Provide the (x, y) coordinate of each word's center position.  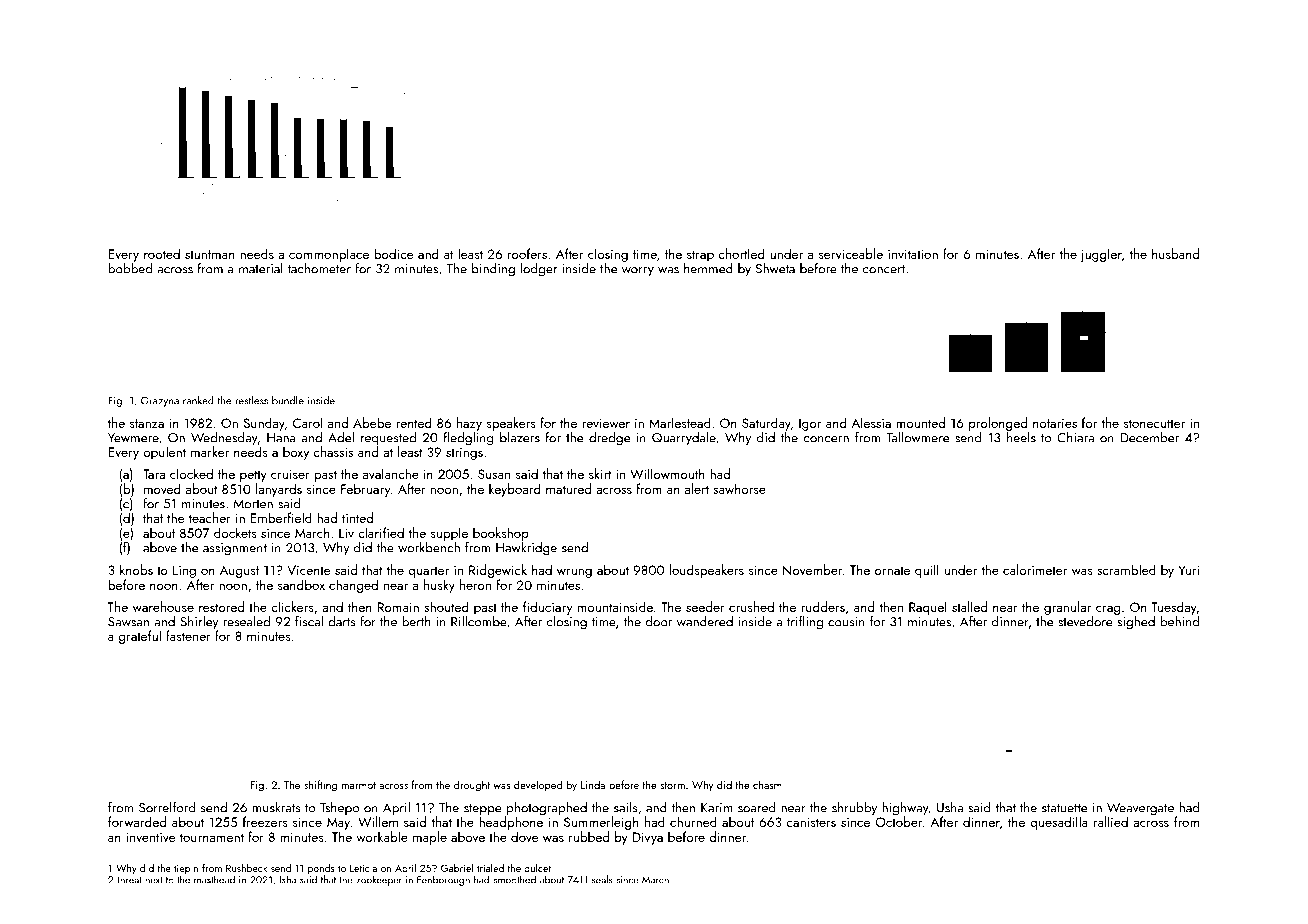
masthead (214, 879)
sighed (1136, 623)
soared (757, 807)
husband (1175, 253)
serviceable (851, 253)
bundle (288, 400)
